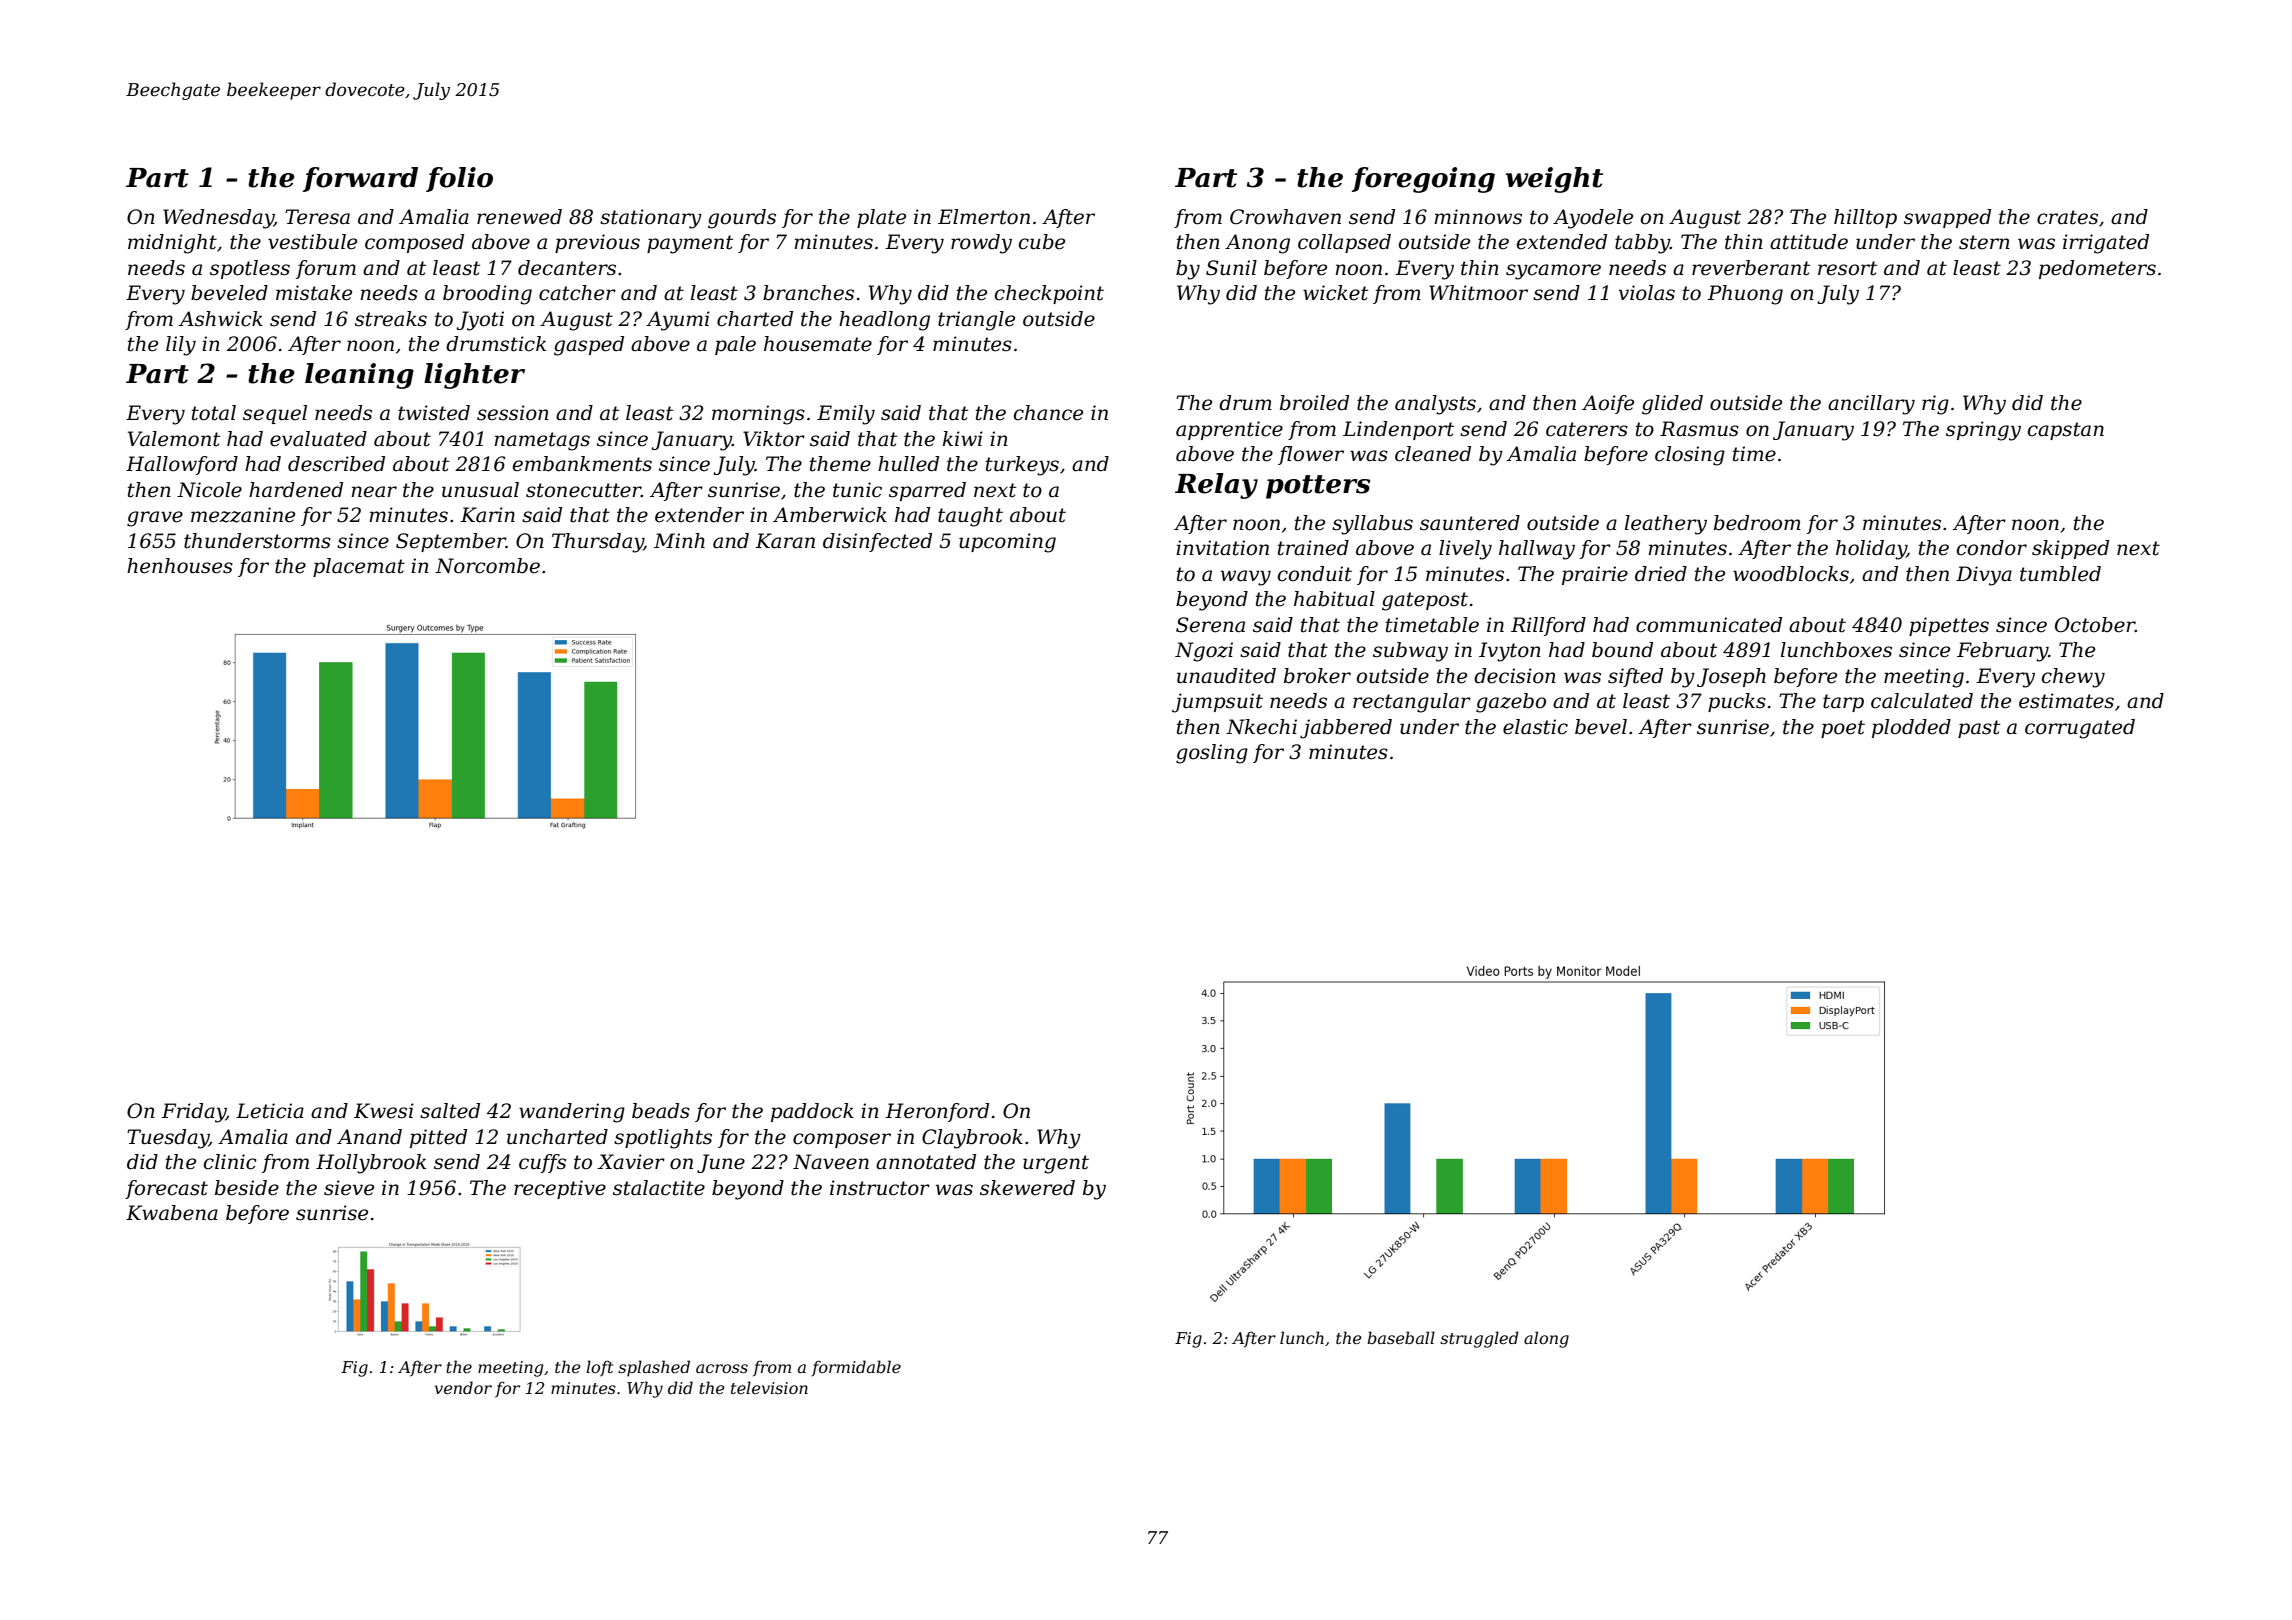 The height and width of the image is (1620, 2292). What do you see at coordinates (172, 244) in the image?
I see `midnight` at bounding box center [172, 244].
